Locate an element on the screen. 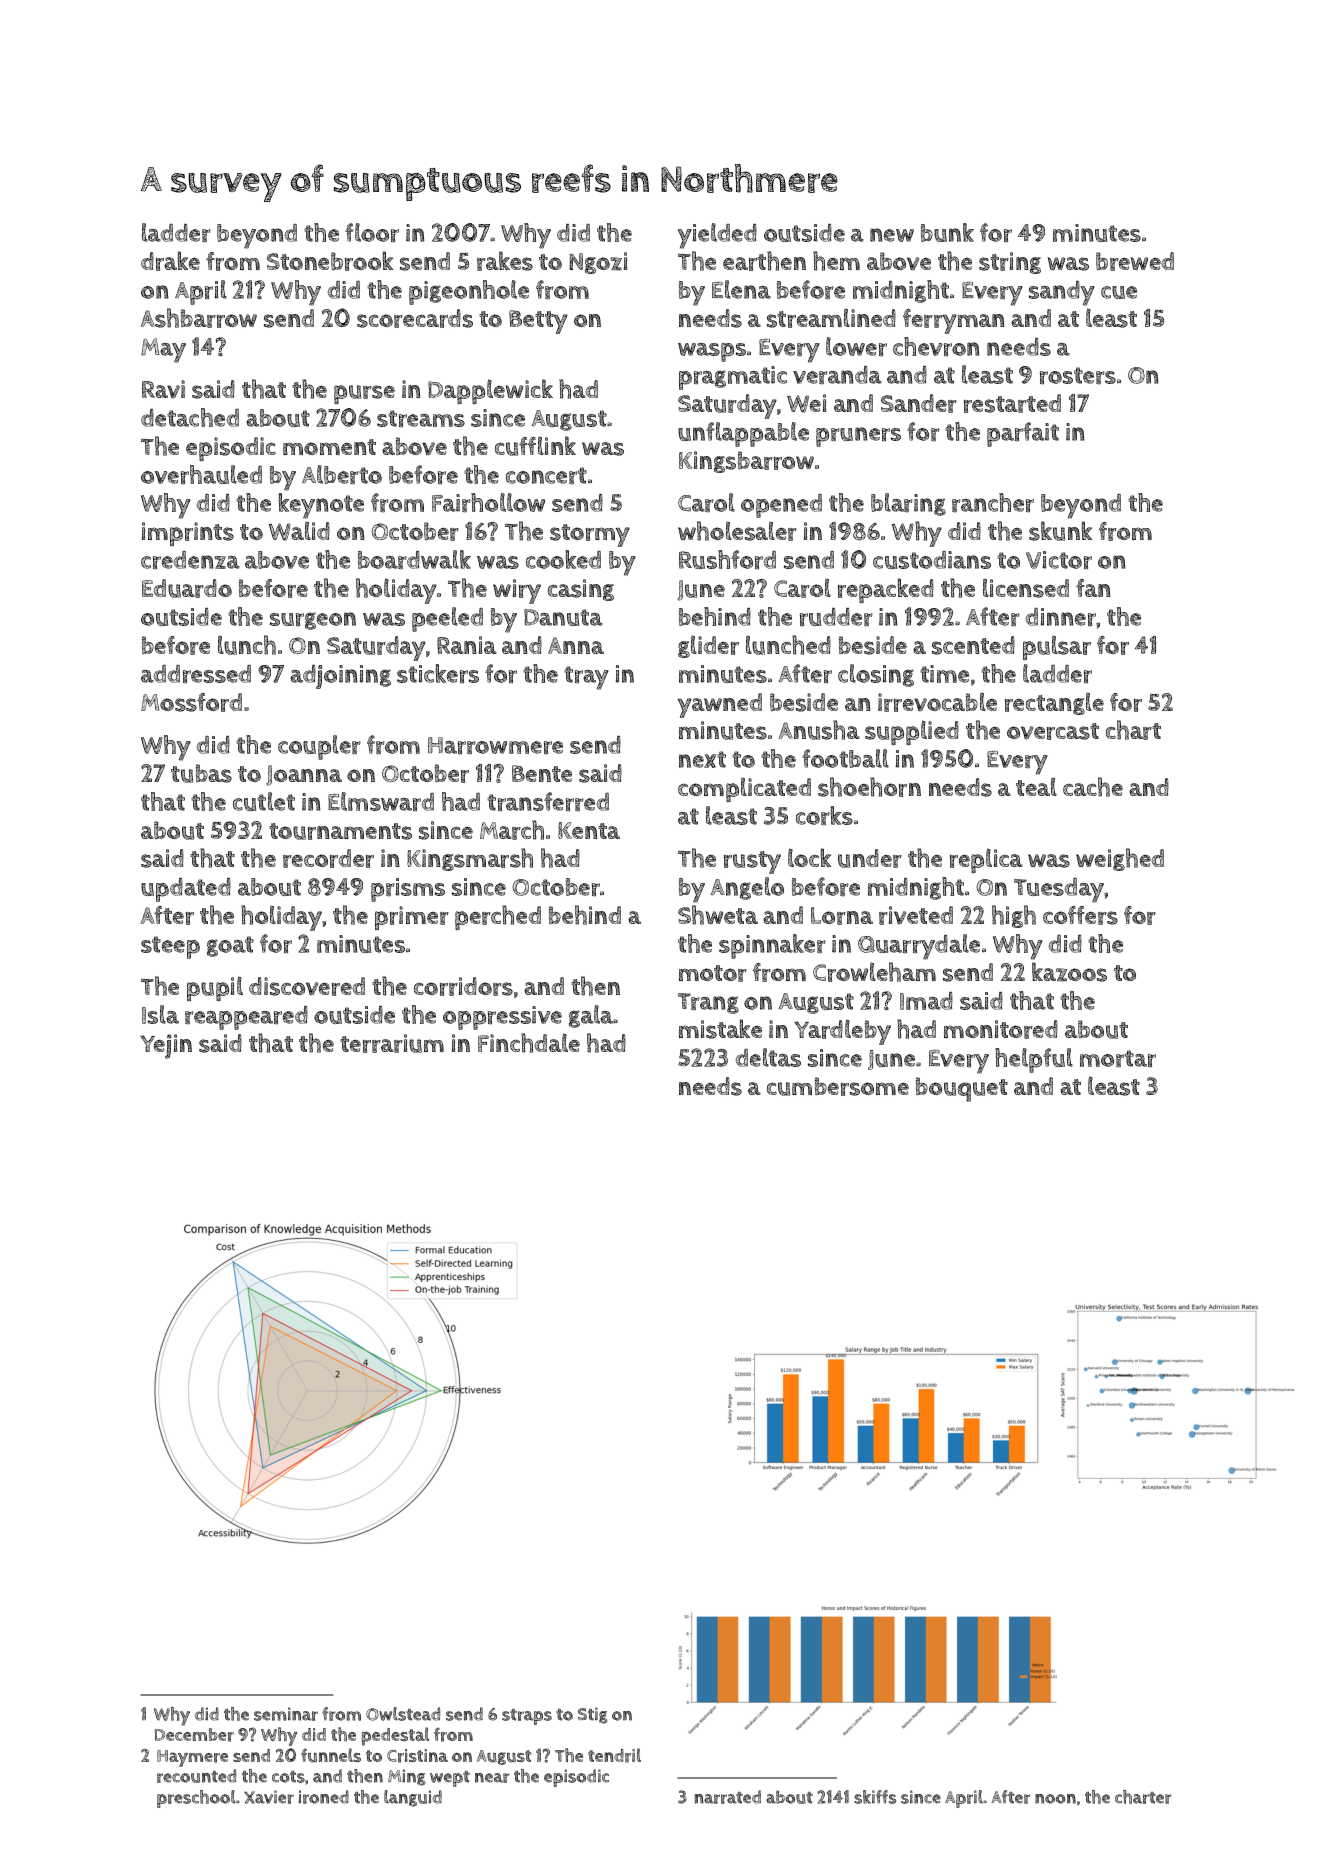  pragmatic is located at coordinates (733, 378).
